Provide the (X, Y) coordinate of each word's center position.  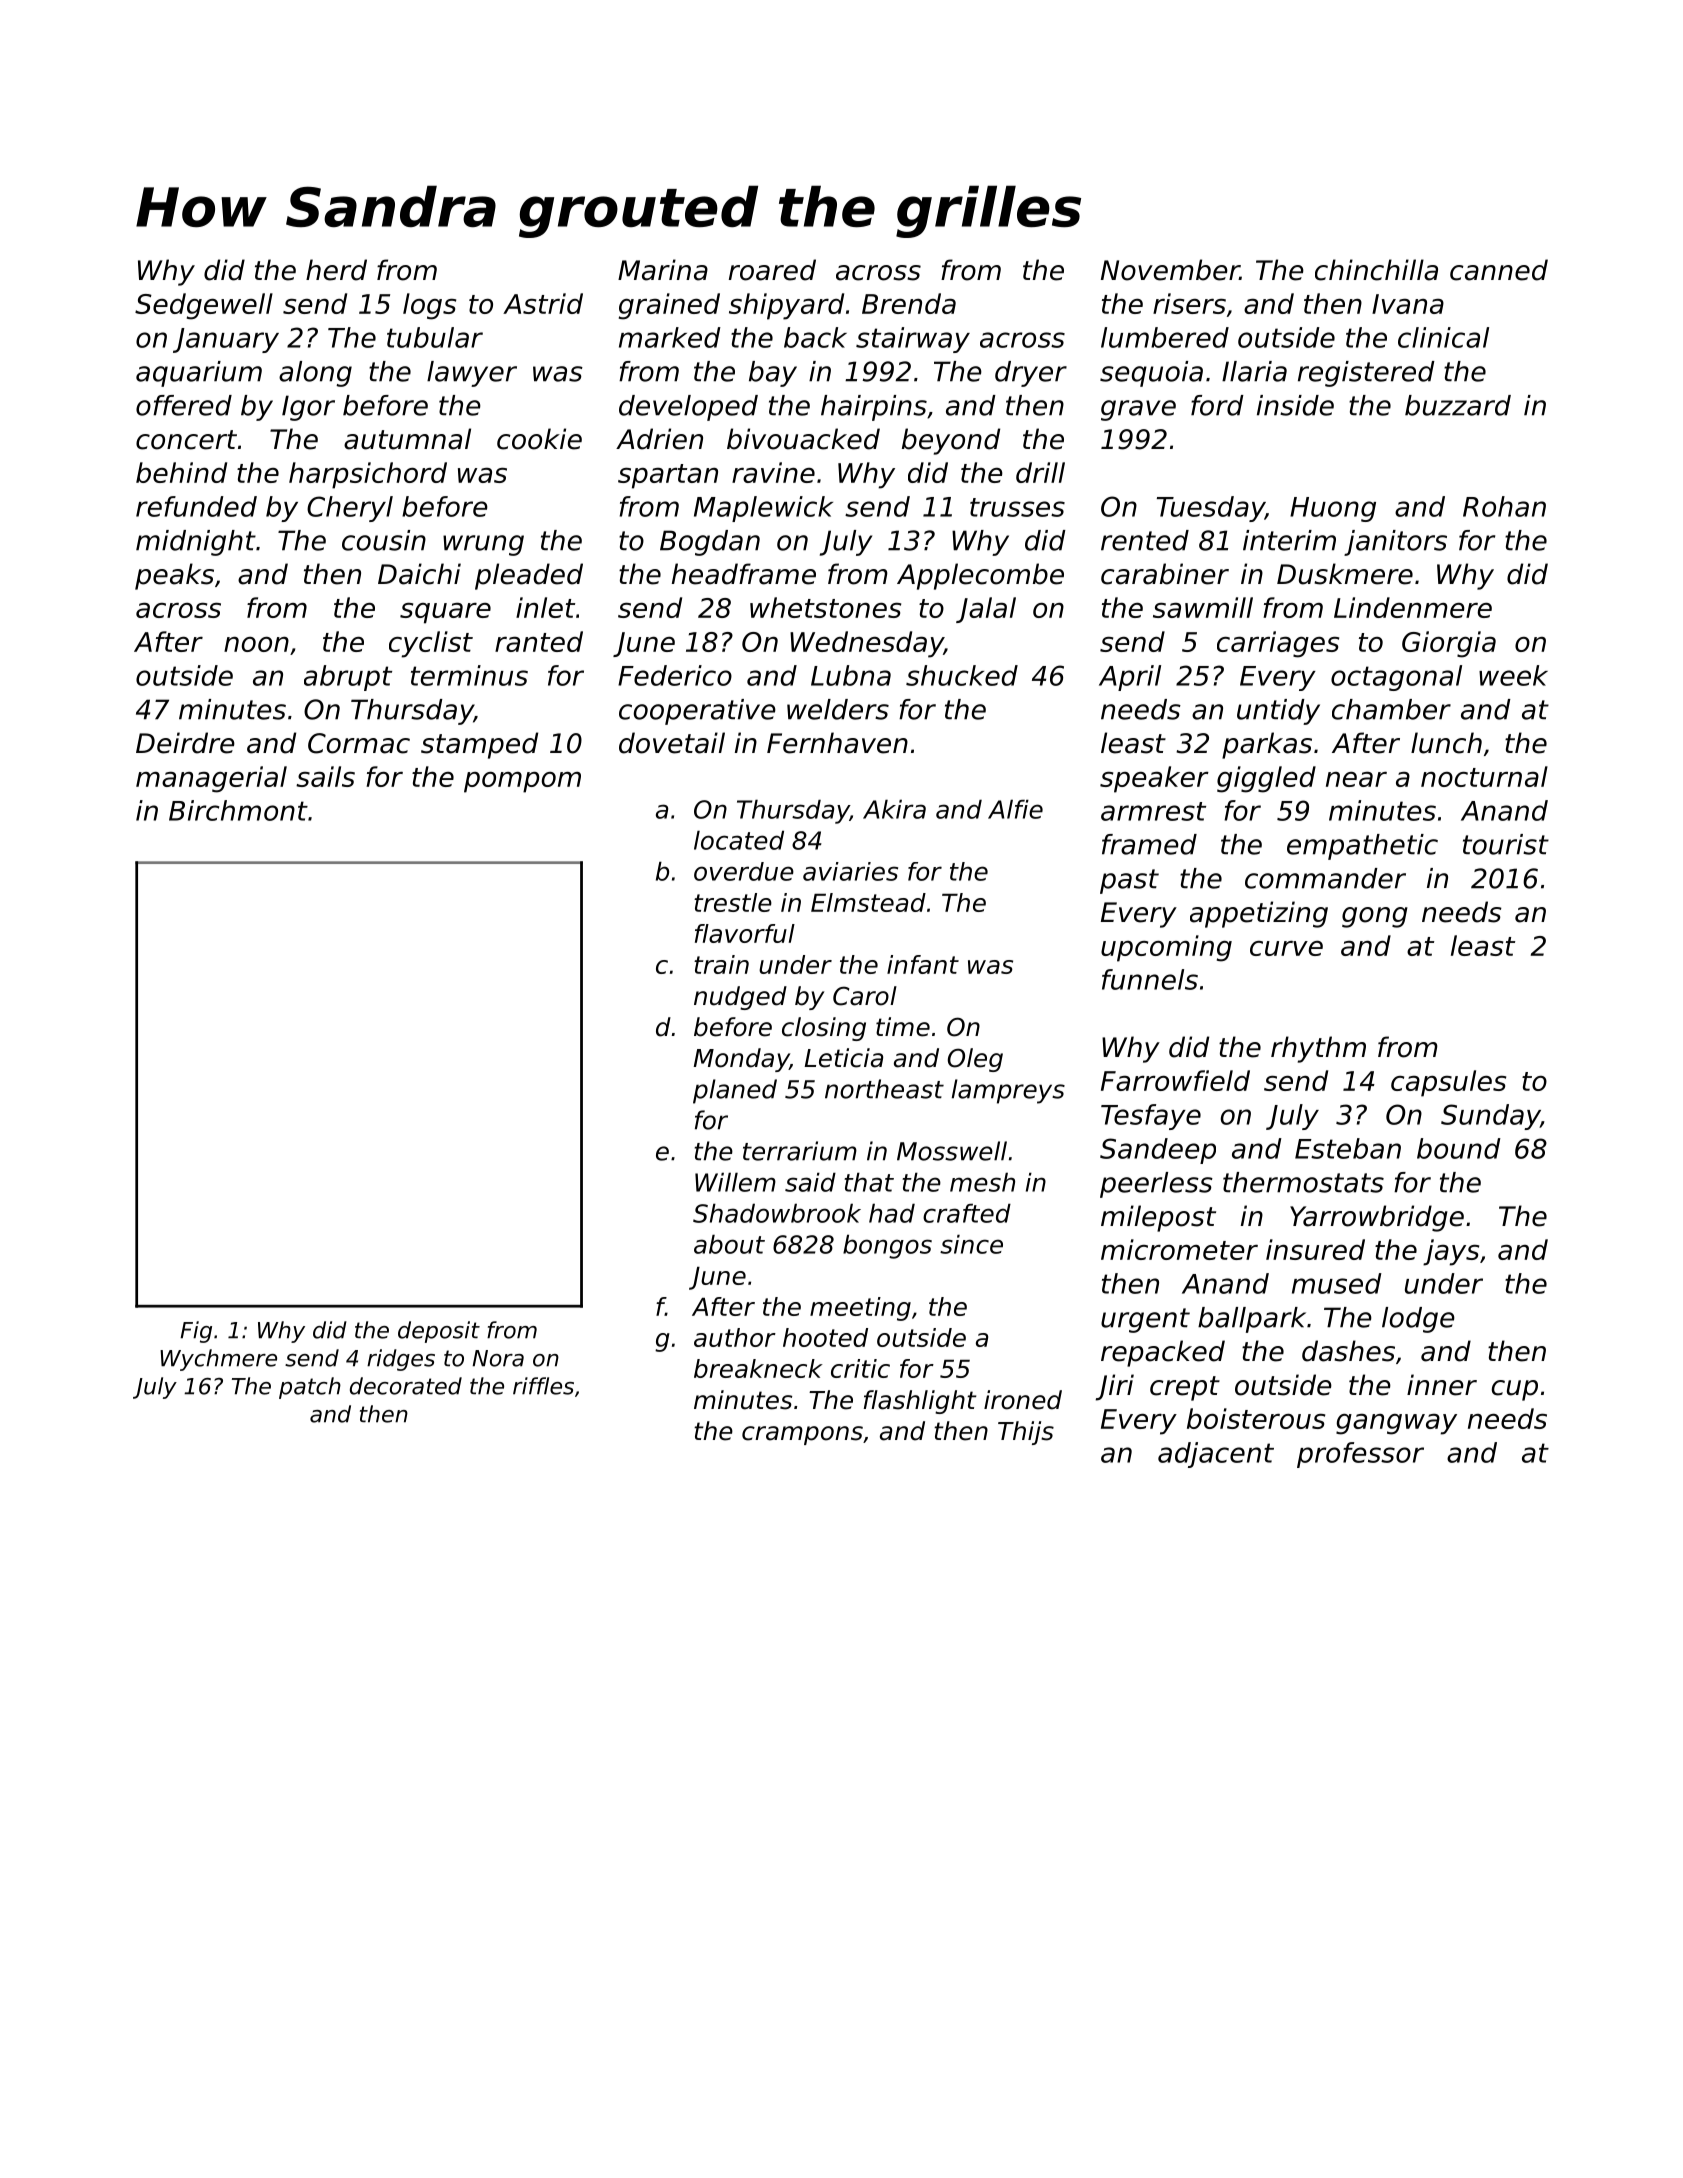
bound (1459, 1148)
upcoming (1166, 948)
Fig (196, 1332)
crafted (967, 1213)
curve (1286, 948)
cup (1515, 1390)
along (315, 374)
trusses (1017, 507)
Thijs (1026, 1433)
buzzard (1458, 405)
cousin (384, 540)
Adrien (659, 439)
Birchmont (238, 810)
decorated (406, 1386)
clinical (1443, 337)
